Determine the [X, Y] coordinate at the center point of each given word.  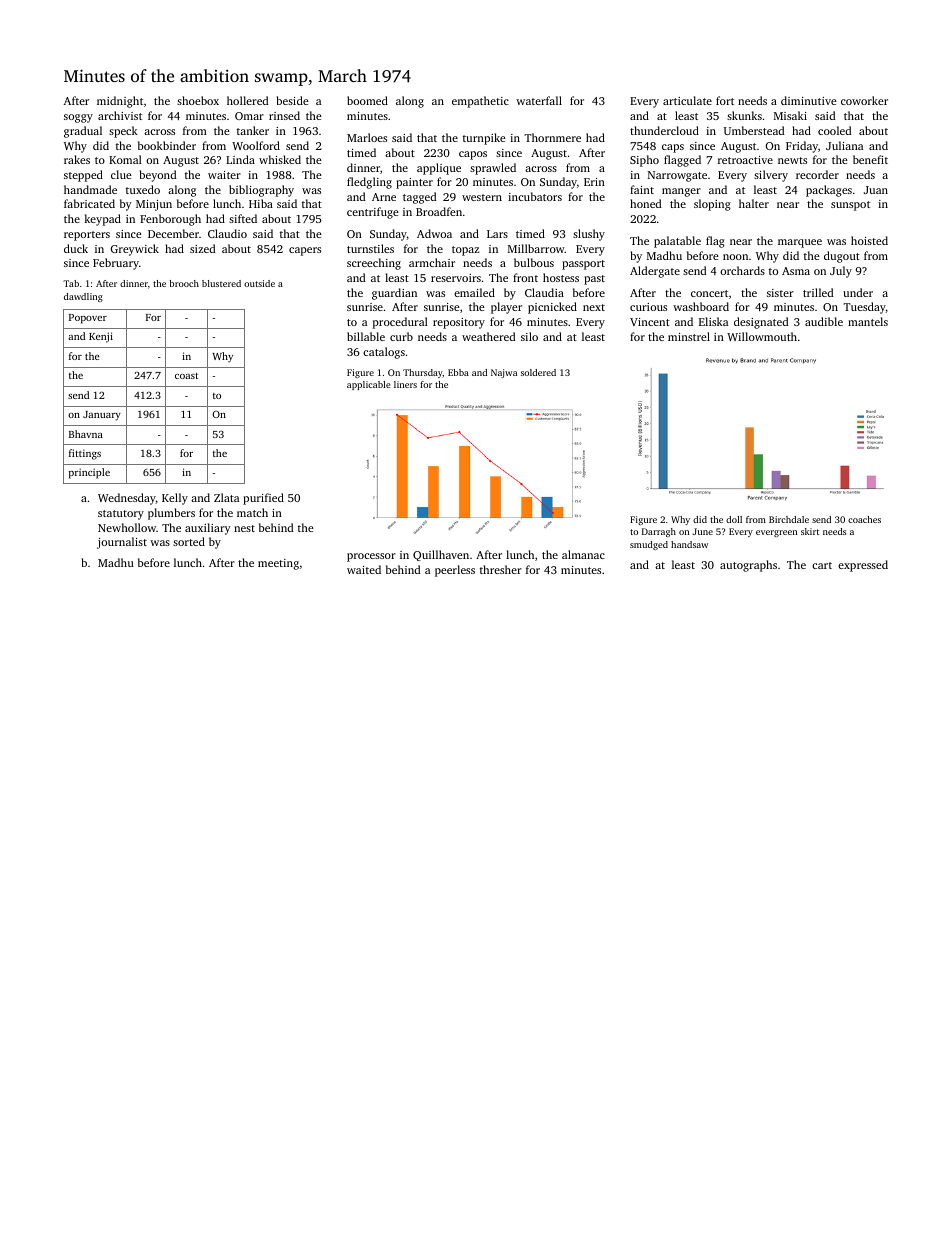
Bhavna [86, 434]
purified [263, 499]
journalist [122, 543]
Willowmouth [762, 336]
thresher [501, 569]
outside [259, 283]
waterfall [539, 100]
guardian [394, 294]
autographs [748, 566]
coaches [864, 519]
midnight [120, 102]
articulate [687, 100]
